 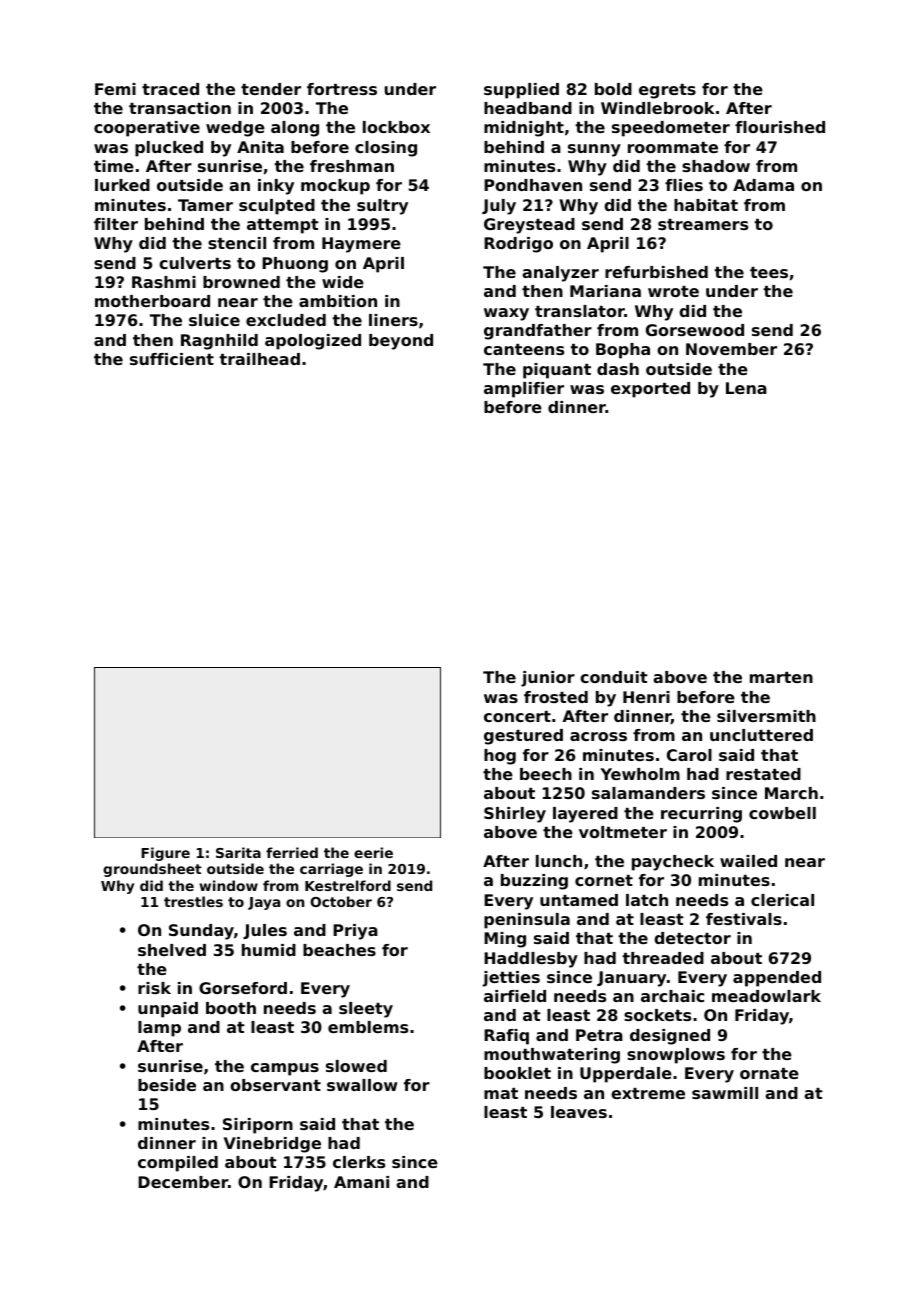 What do you see at coordinates (258, 1126) in the screenshot?
I see `Siriporn` at bounding box center [258, 1126].
